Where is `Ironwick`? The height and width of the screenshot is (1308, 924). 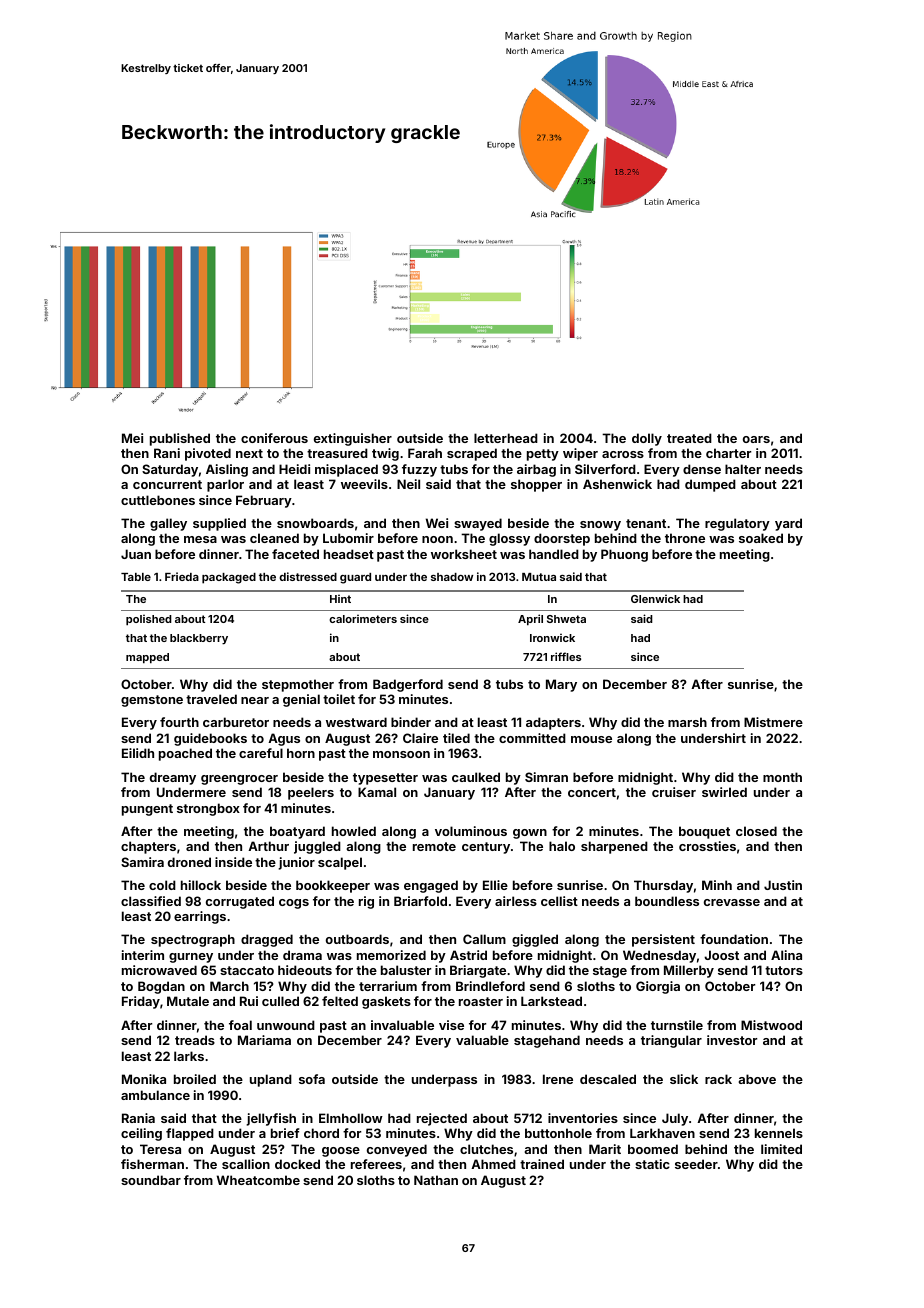
Ironwick is located at coordinates (552, 637).
